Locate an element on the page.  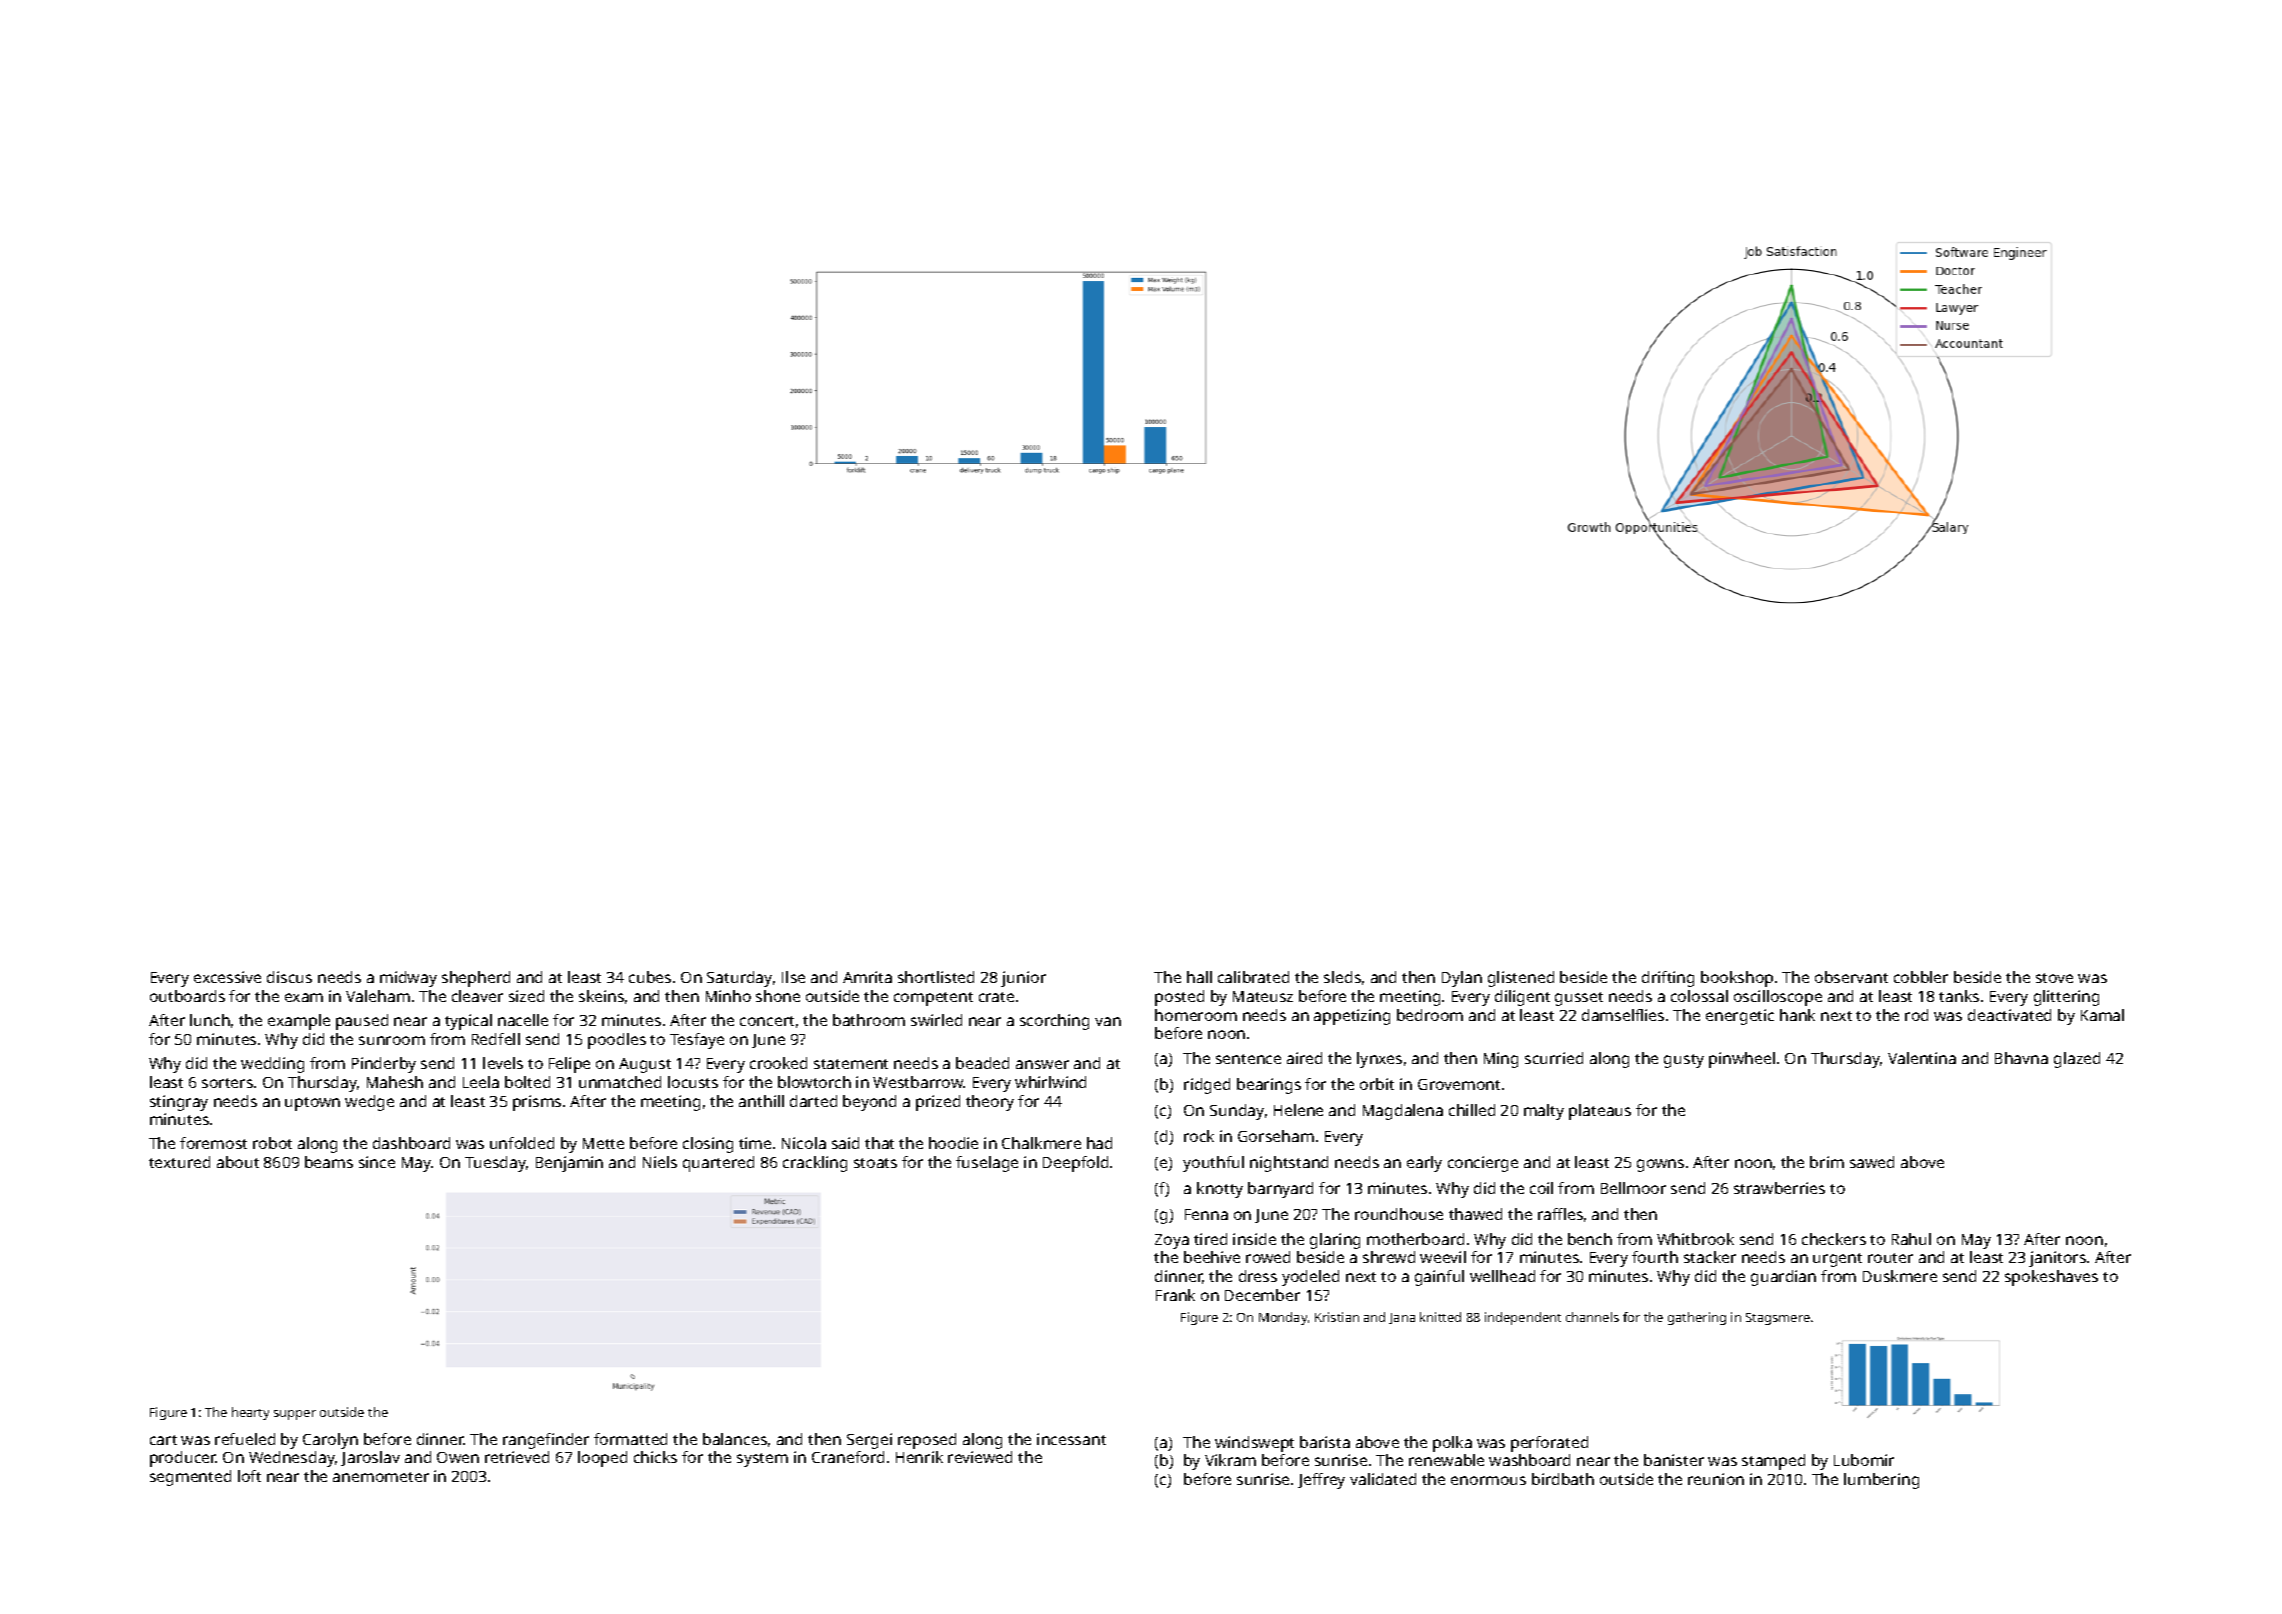
strawberries is located at coordinates (1779, 1188).
